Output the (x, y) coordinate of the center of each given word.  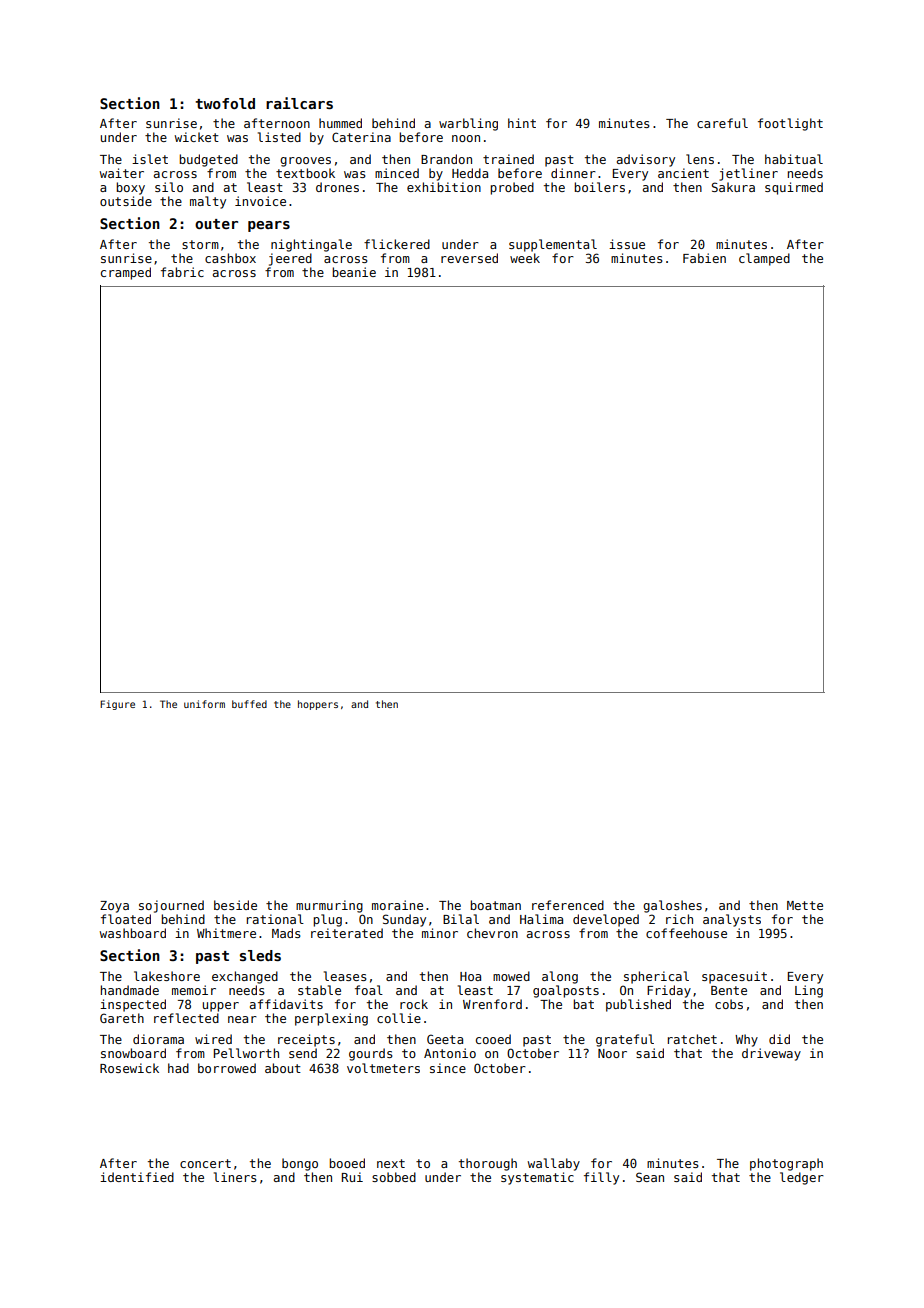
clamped (764, 259)
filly (601, 1178)
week (525, 258)
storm (200, 244)
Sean (650, 1177)
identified (137, 1177)
